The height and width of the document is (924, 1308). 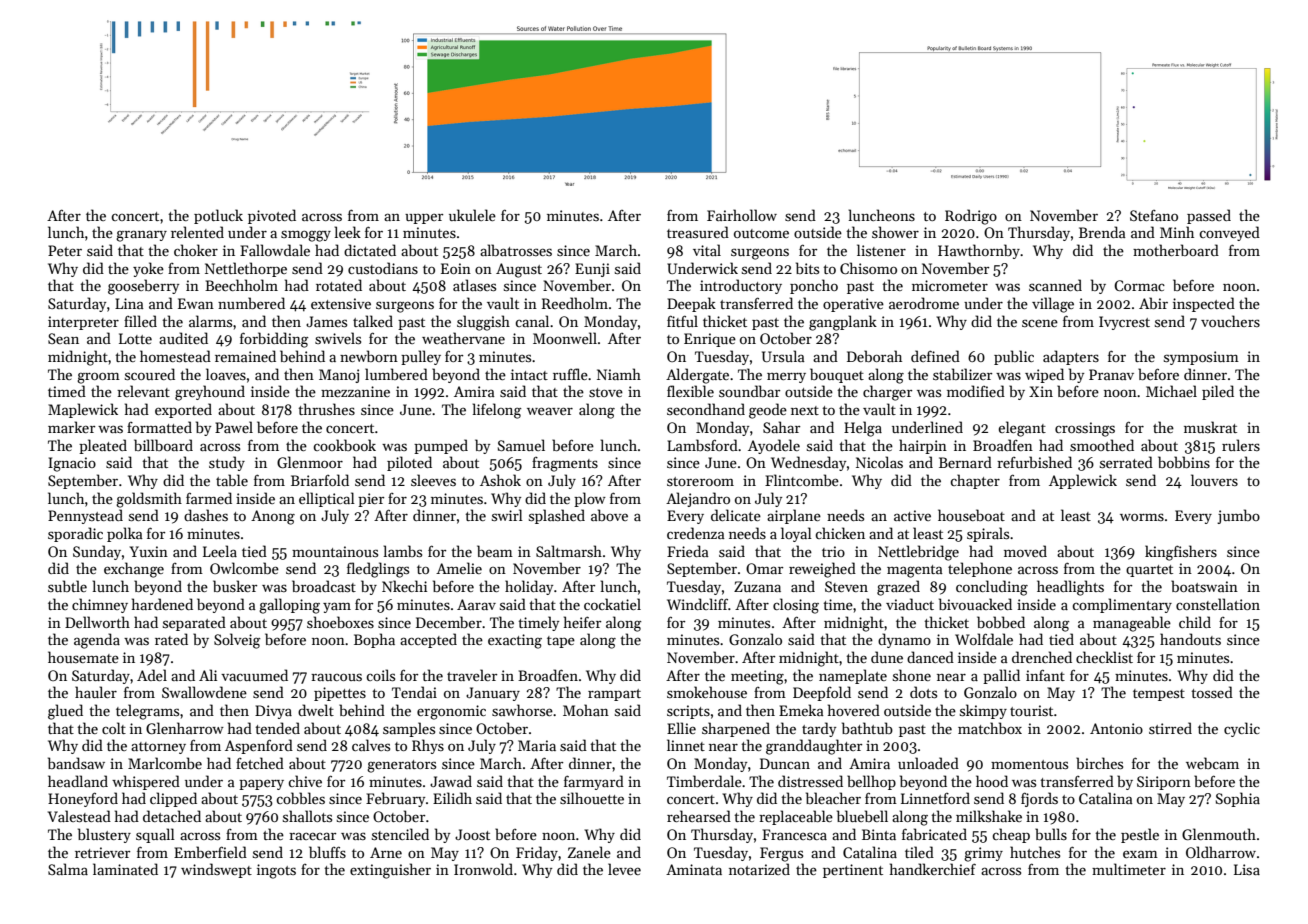 I want to click on meeting, so click(x=757, y=677).
